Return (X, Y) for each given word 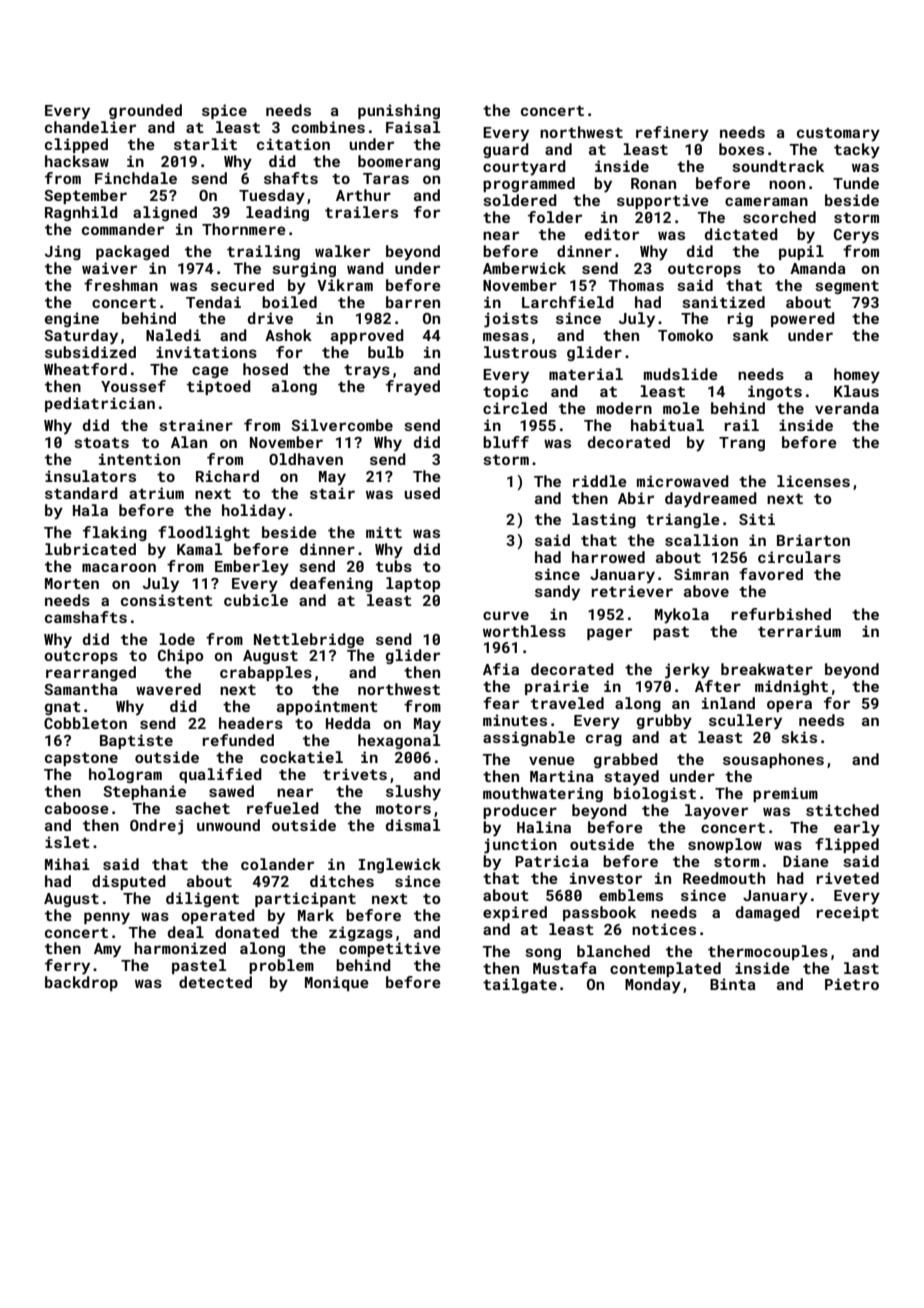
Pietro (852, 984)
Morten (72, 583)
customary (838, 135)
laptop (413, 584)
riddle (600, 481)
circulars (799, 557)
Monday (653, 986)
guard (506, 150)
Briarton (813, 540)
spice (224, 111)
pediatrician (100, 404)
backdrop (81, 983)
